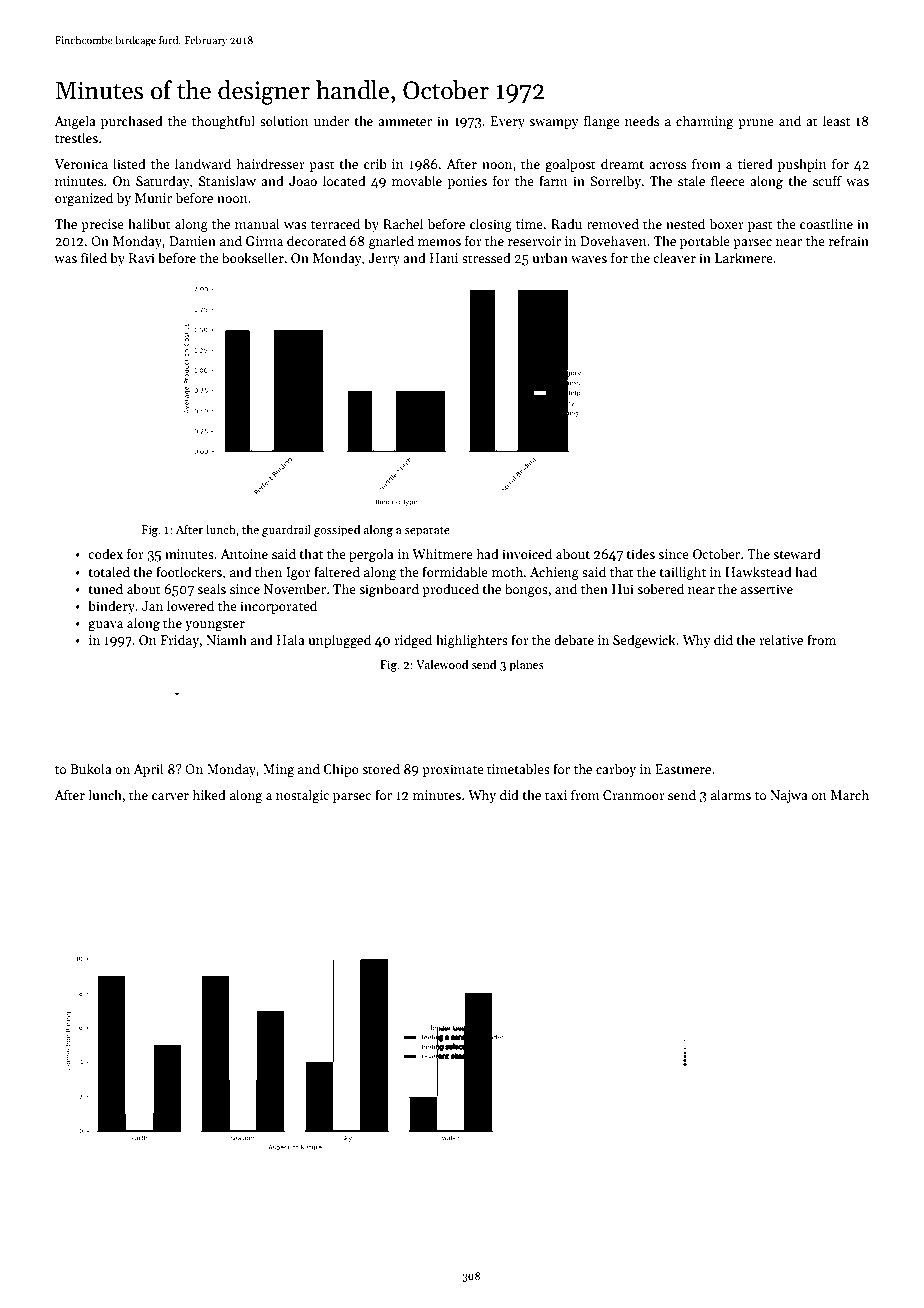 The width and height of the screenshot is (924, 1308). What do you see at coordinates (84, 199) in the screenshot?
I see `organized` at bounding box center [84, 199].
